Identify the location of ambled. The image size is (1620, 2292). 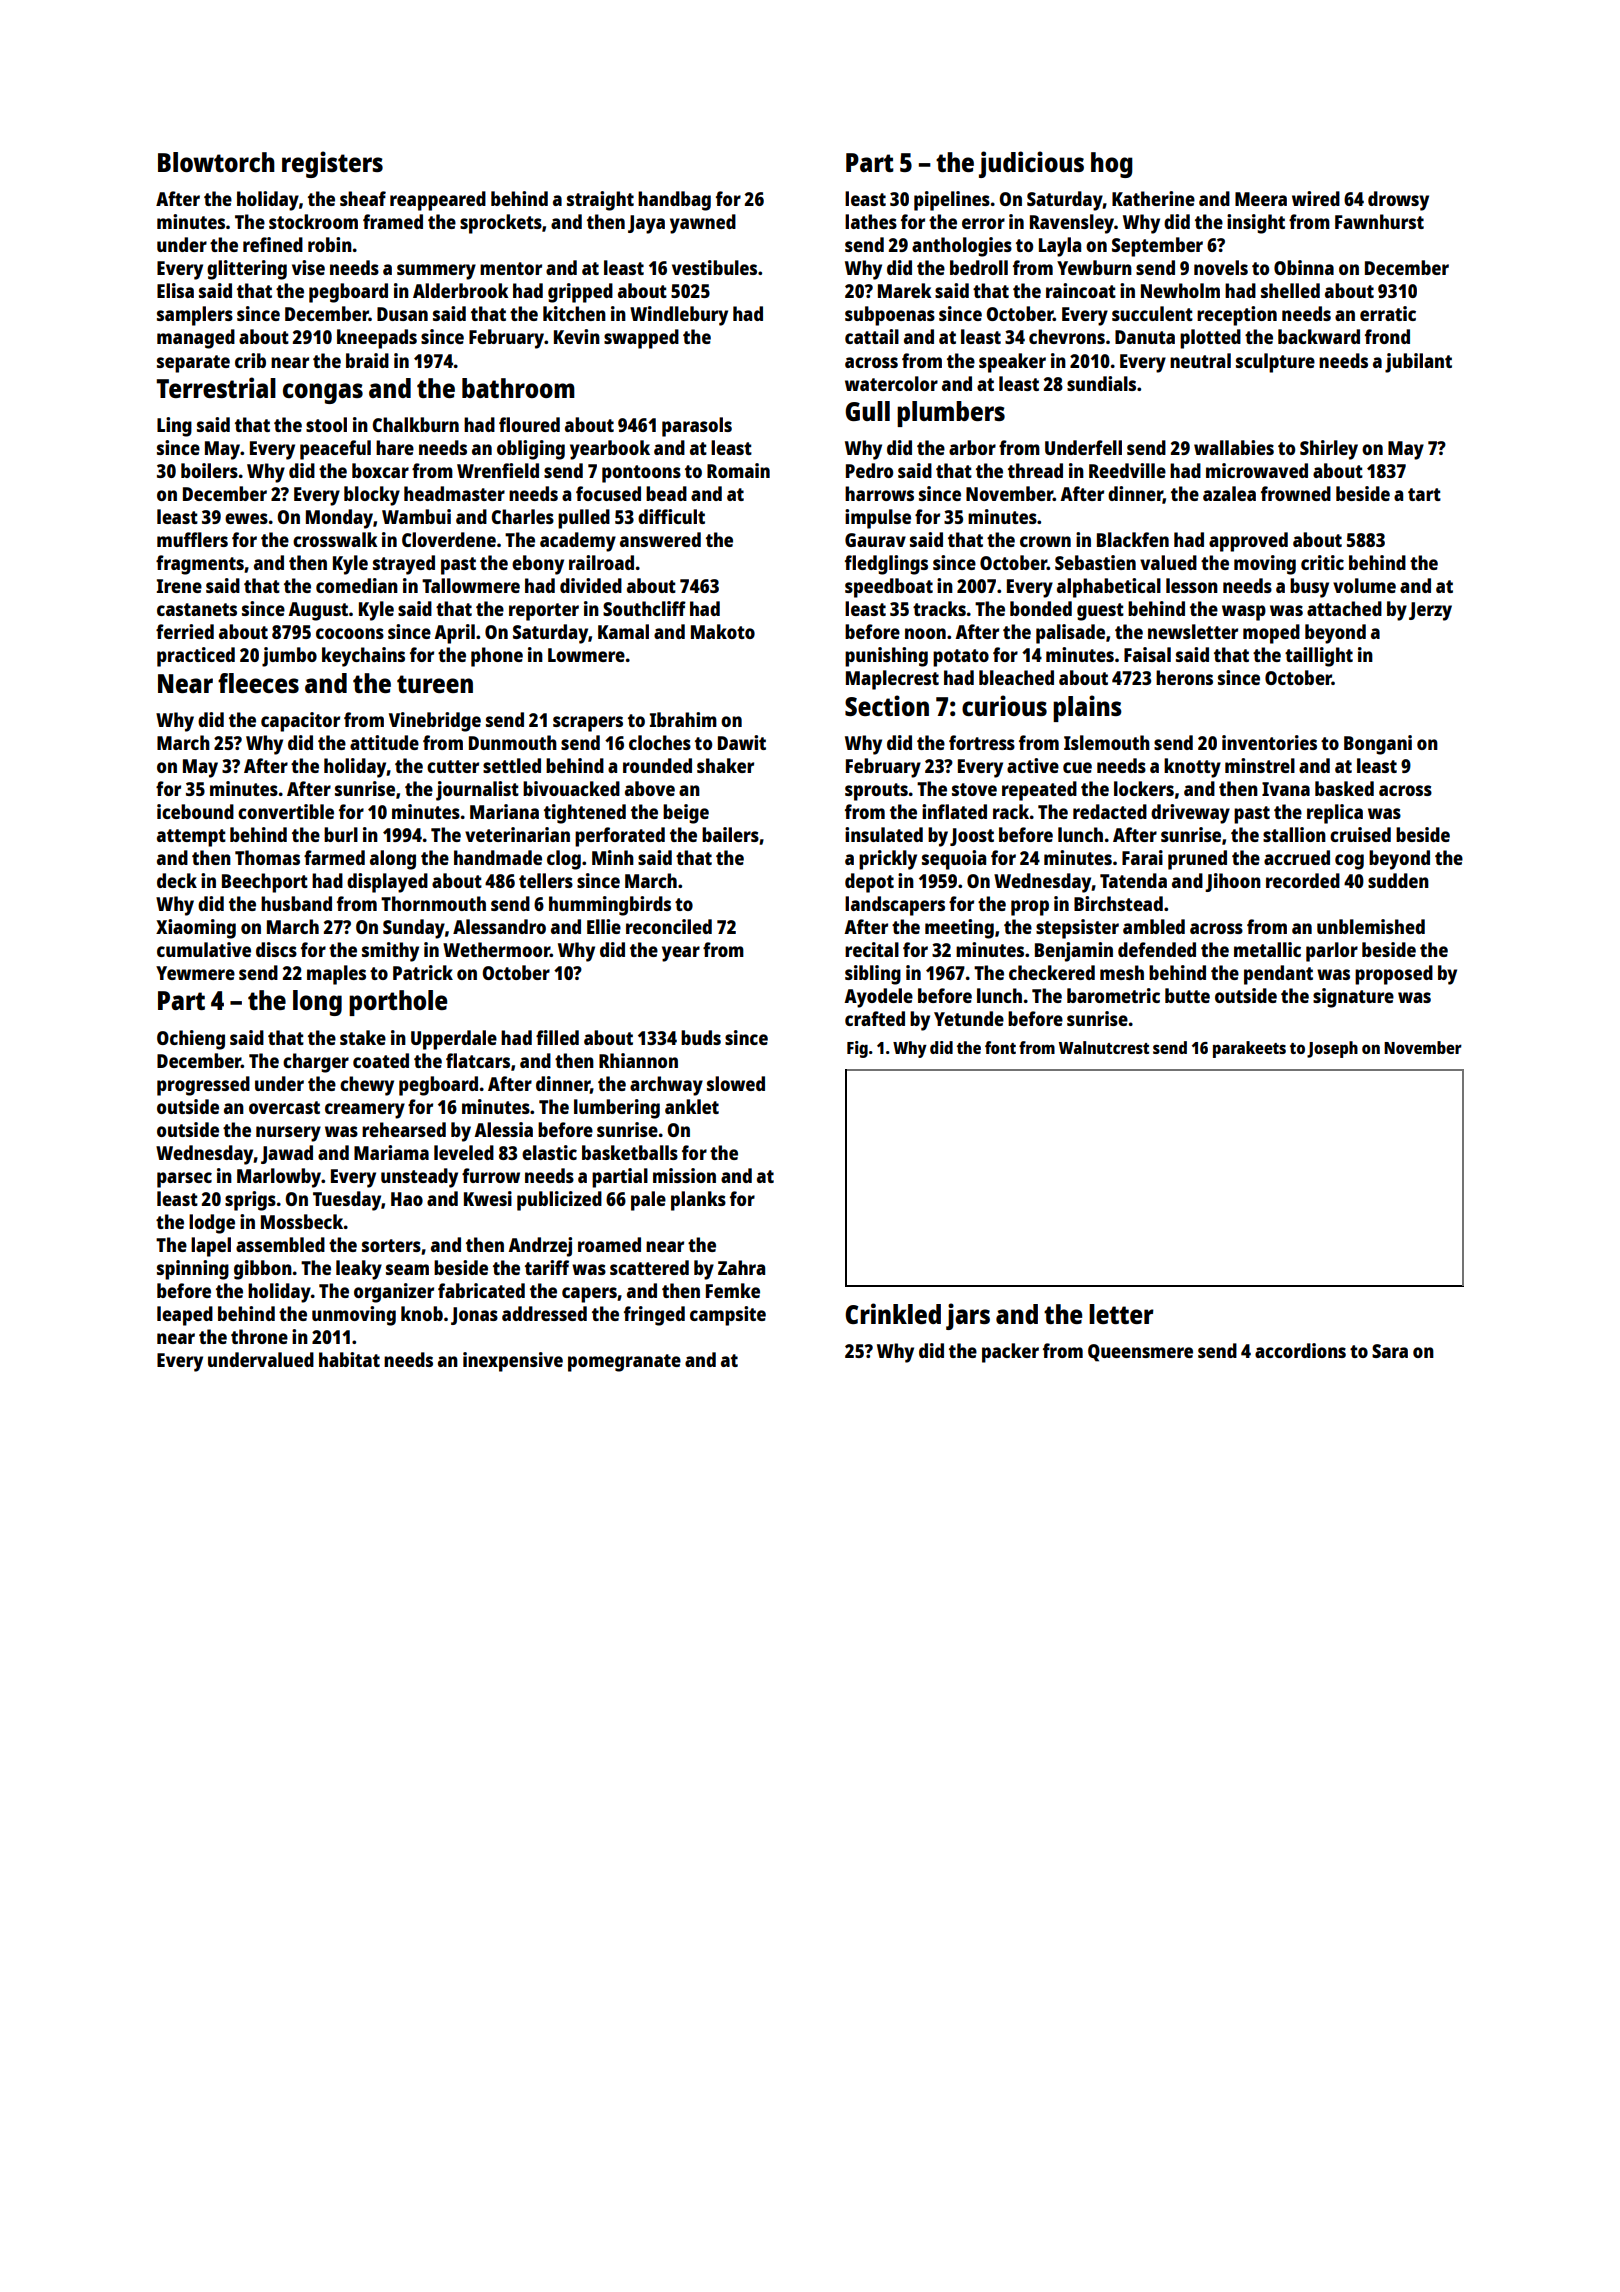
(1154, 926).
